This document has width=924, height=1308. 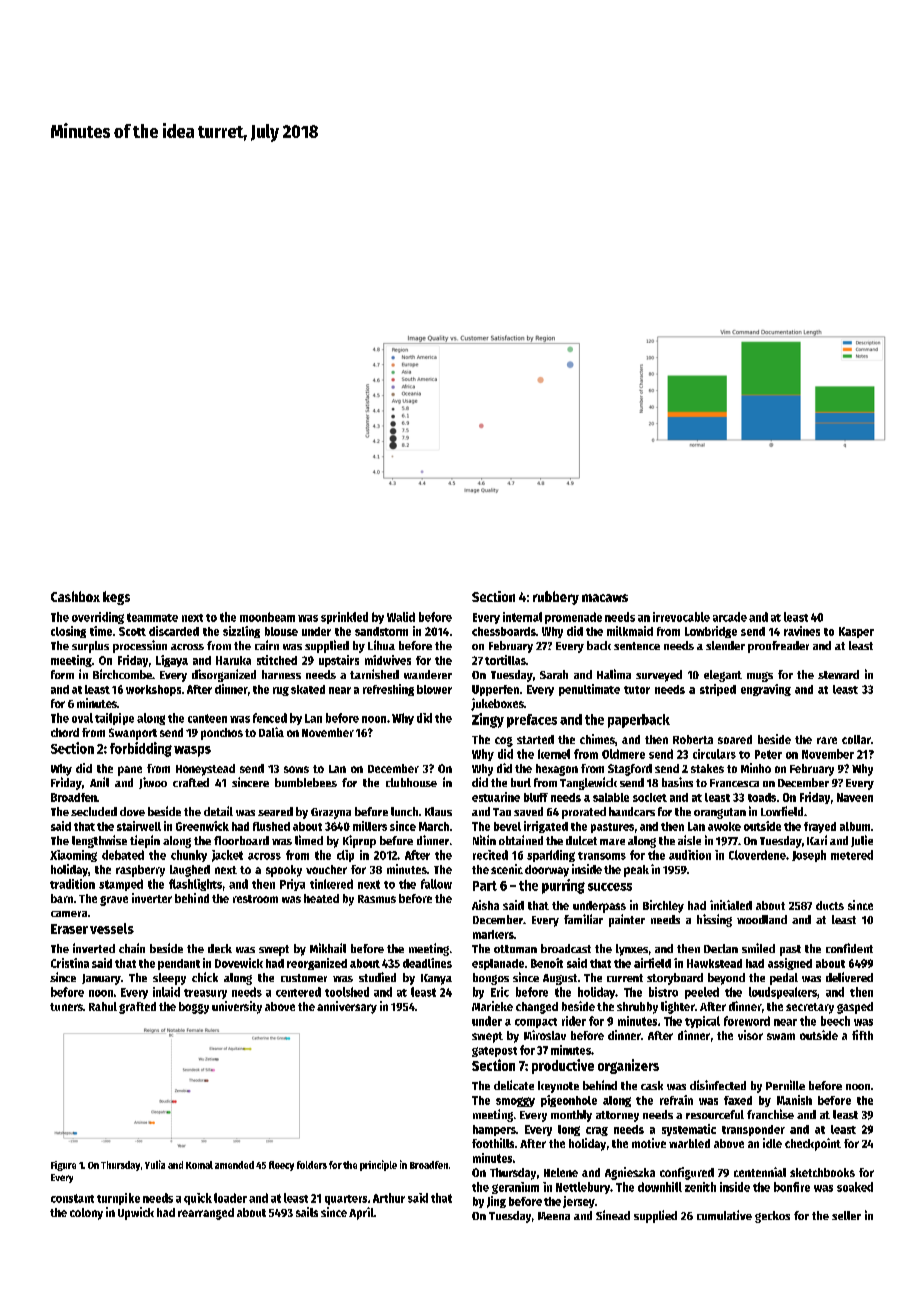 I want to click on slender, so click(x=725, y=645).
